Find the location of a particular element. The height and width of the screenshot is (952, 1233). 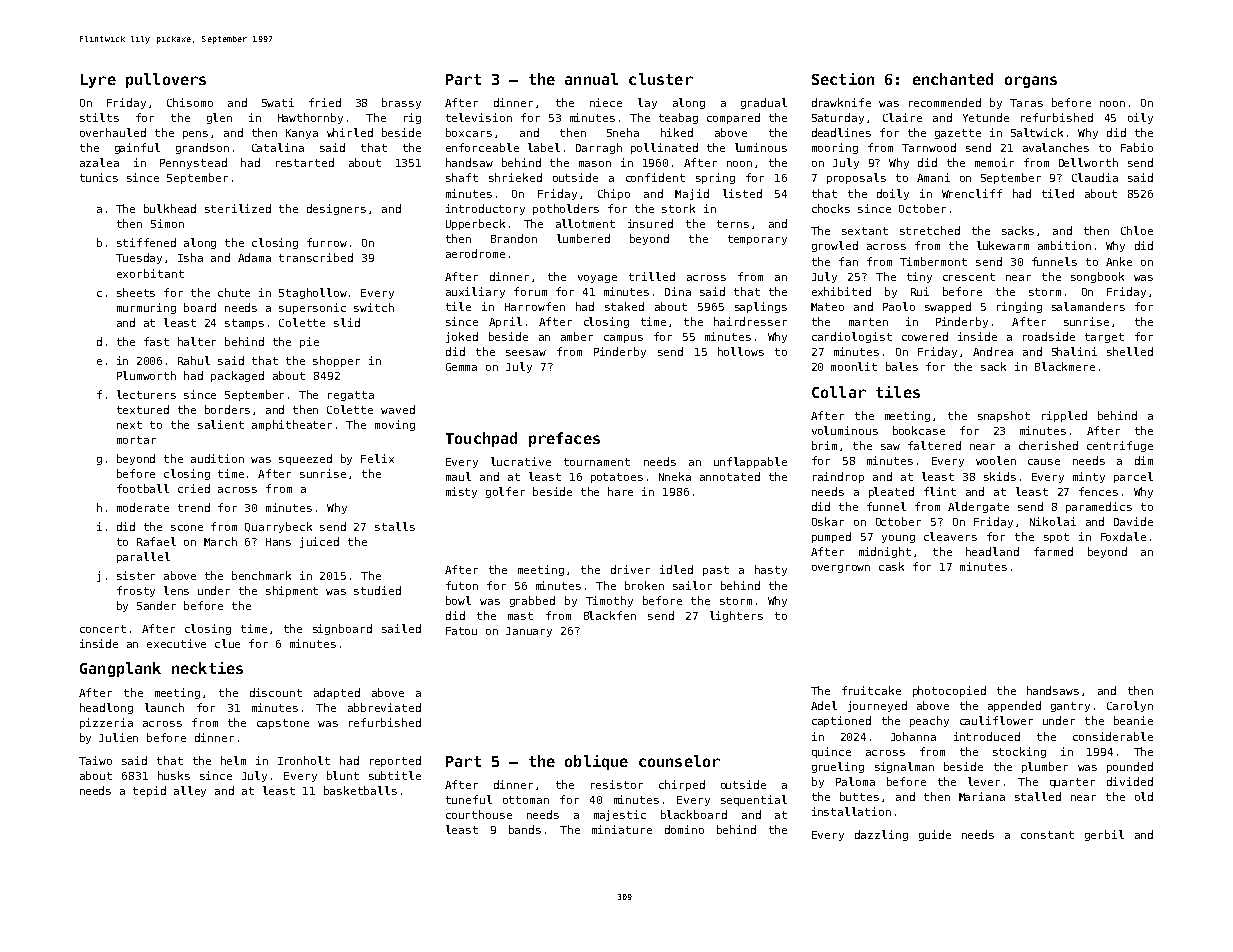

Timbermont is located at coordinates (933, 261).
